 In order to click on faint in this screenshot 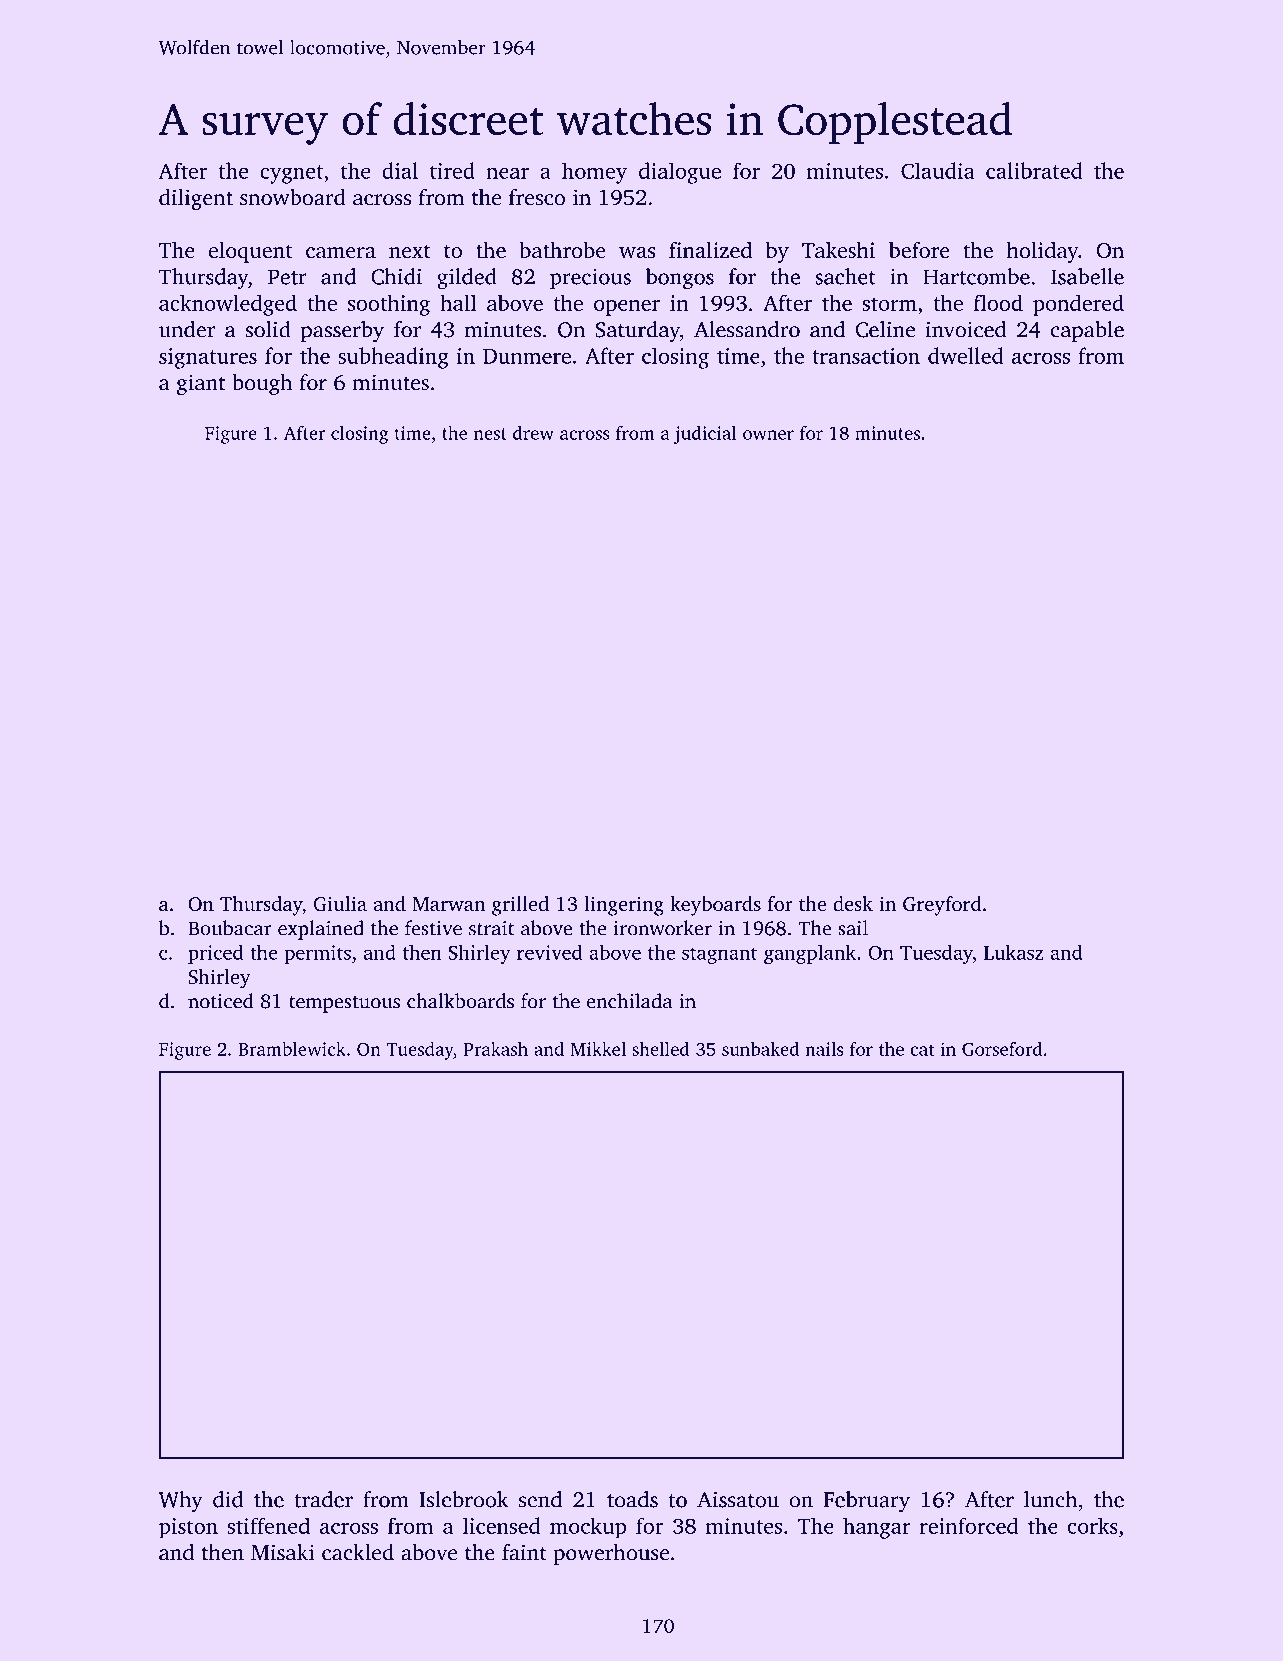, I will do `click(524, 1552)`.
